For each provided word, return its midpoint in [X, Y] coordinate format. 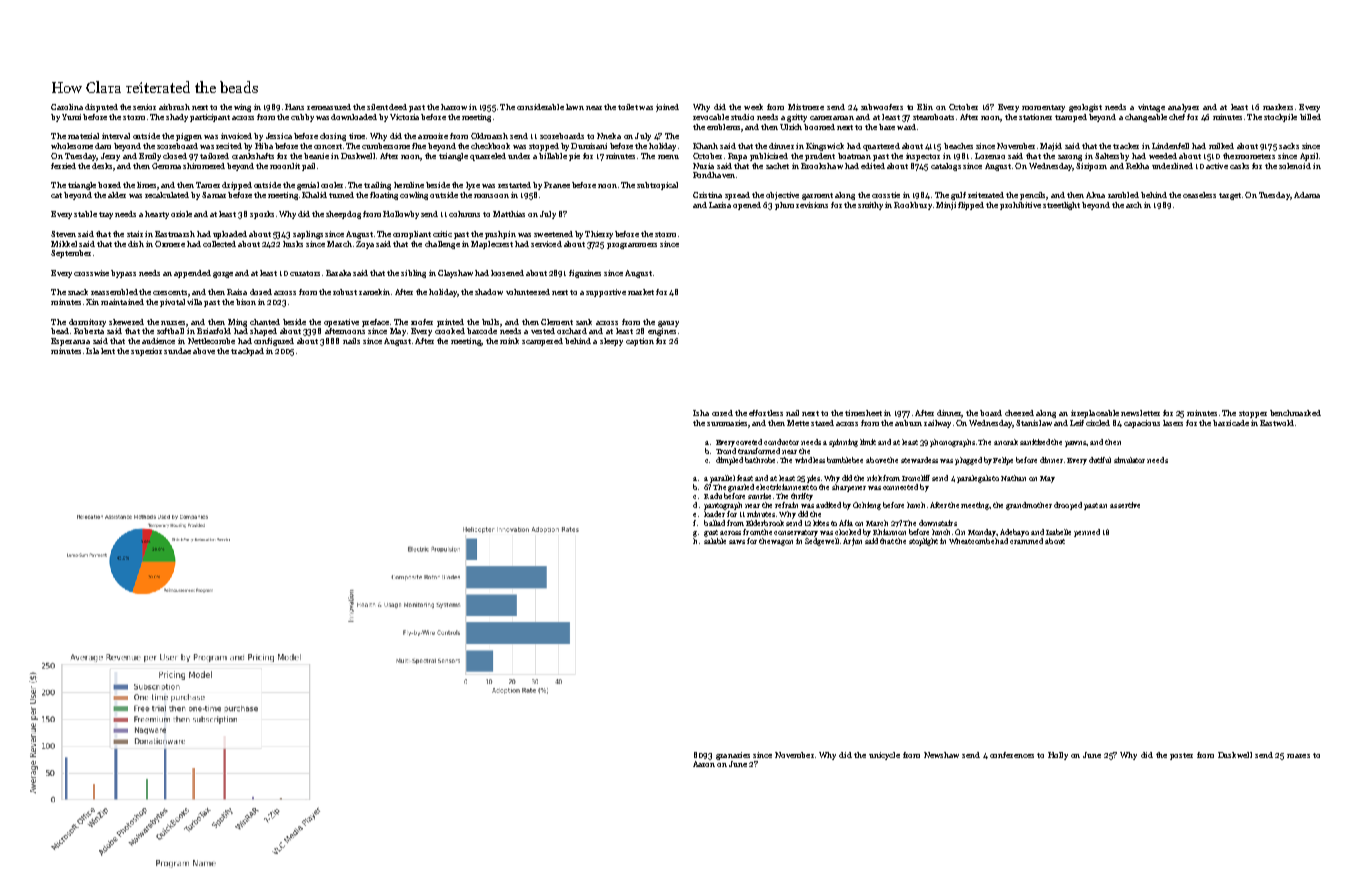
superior [146, 352]
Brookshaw [822, 166]
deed [398, 107]
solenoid [1295, 166]
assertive [1125, 505]
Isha [701, 413]
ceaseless [1199, 195]
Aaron [704, 764]
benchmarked [1295, 413]
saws [737, 542]
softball [170, 331]
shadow [489, 292]
